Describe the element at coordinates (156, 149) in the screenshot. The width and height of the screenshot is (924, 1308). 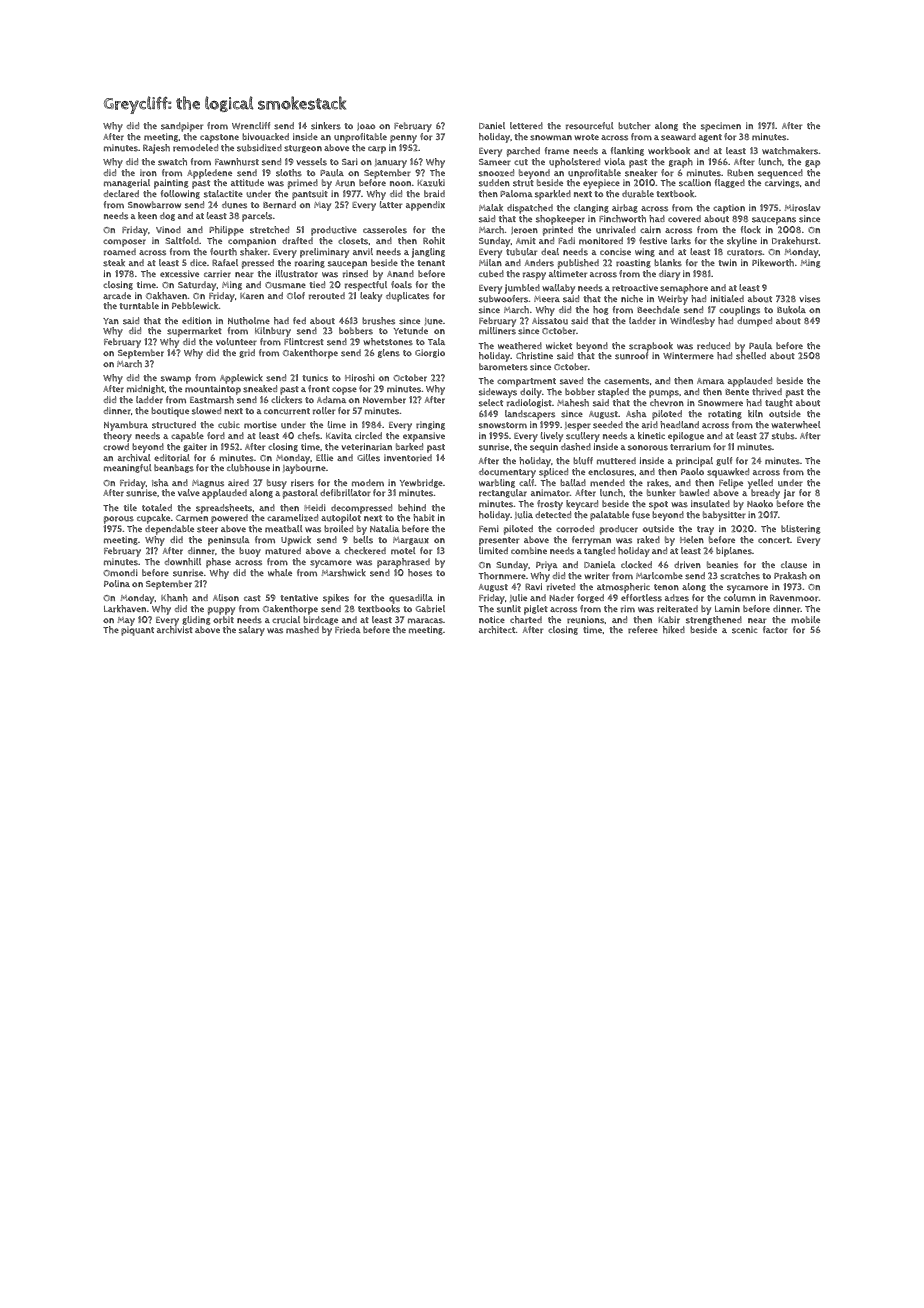
I see `Rajesh` at that location.
